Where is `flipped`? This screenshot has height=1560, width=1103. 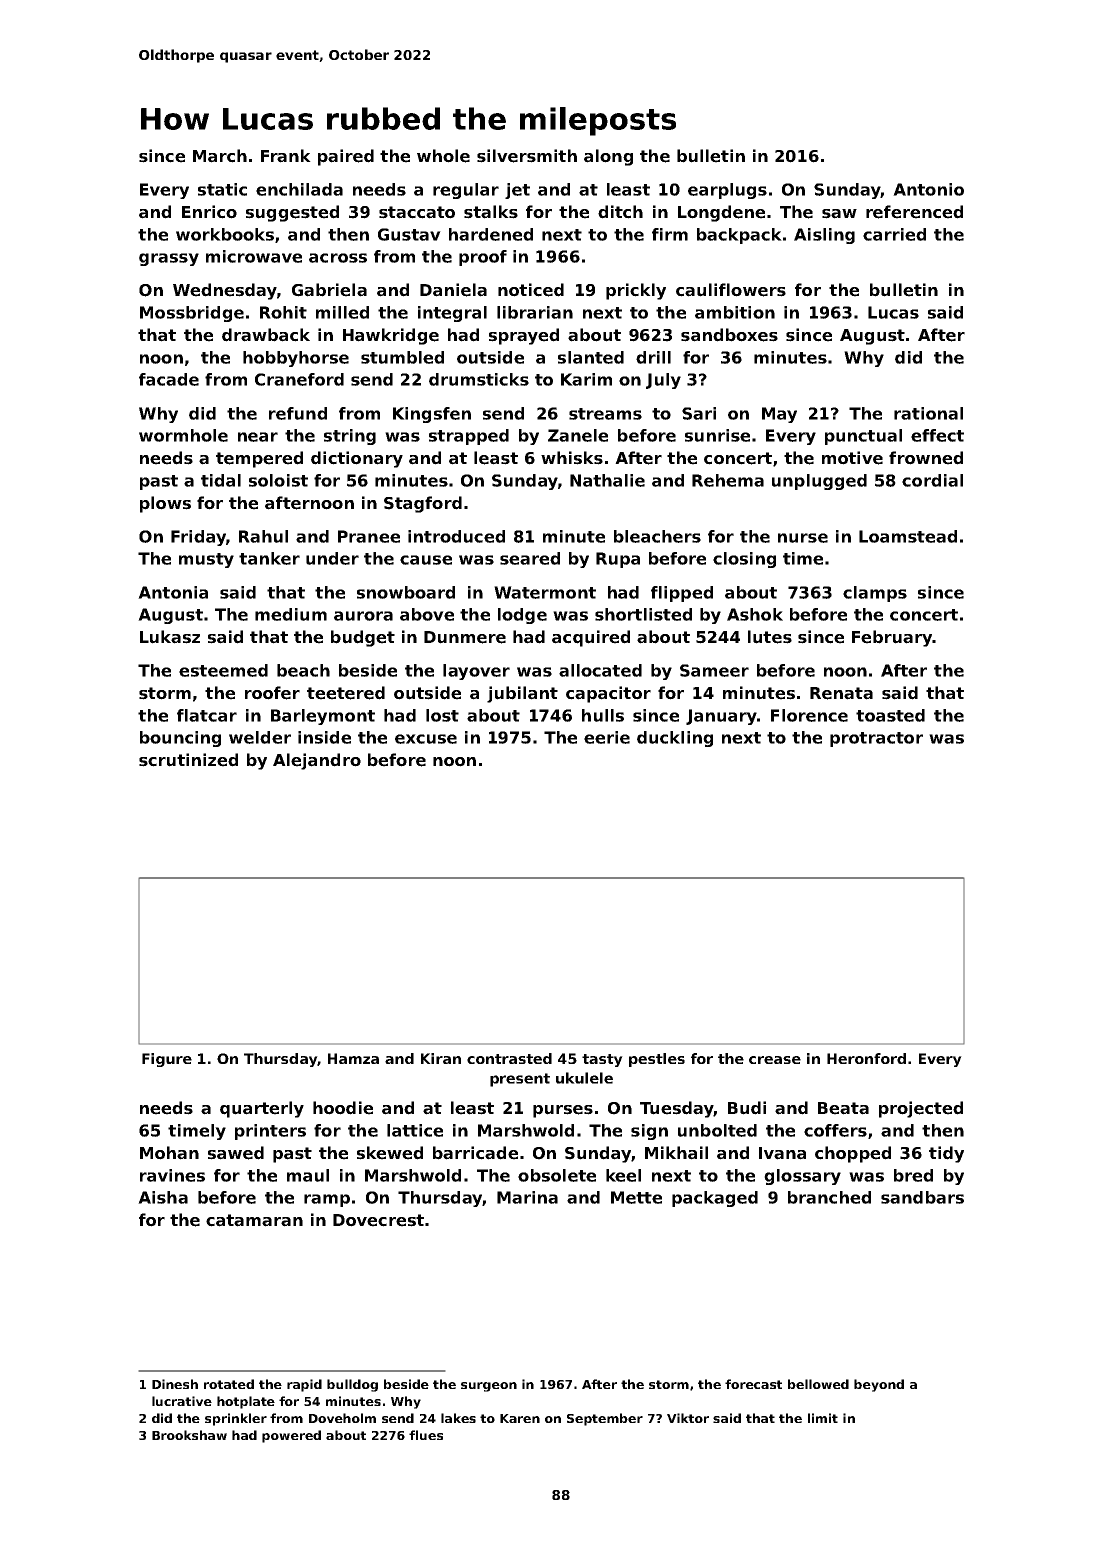
flipped is located at coordinates (682, 594).
